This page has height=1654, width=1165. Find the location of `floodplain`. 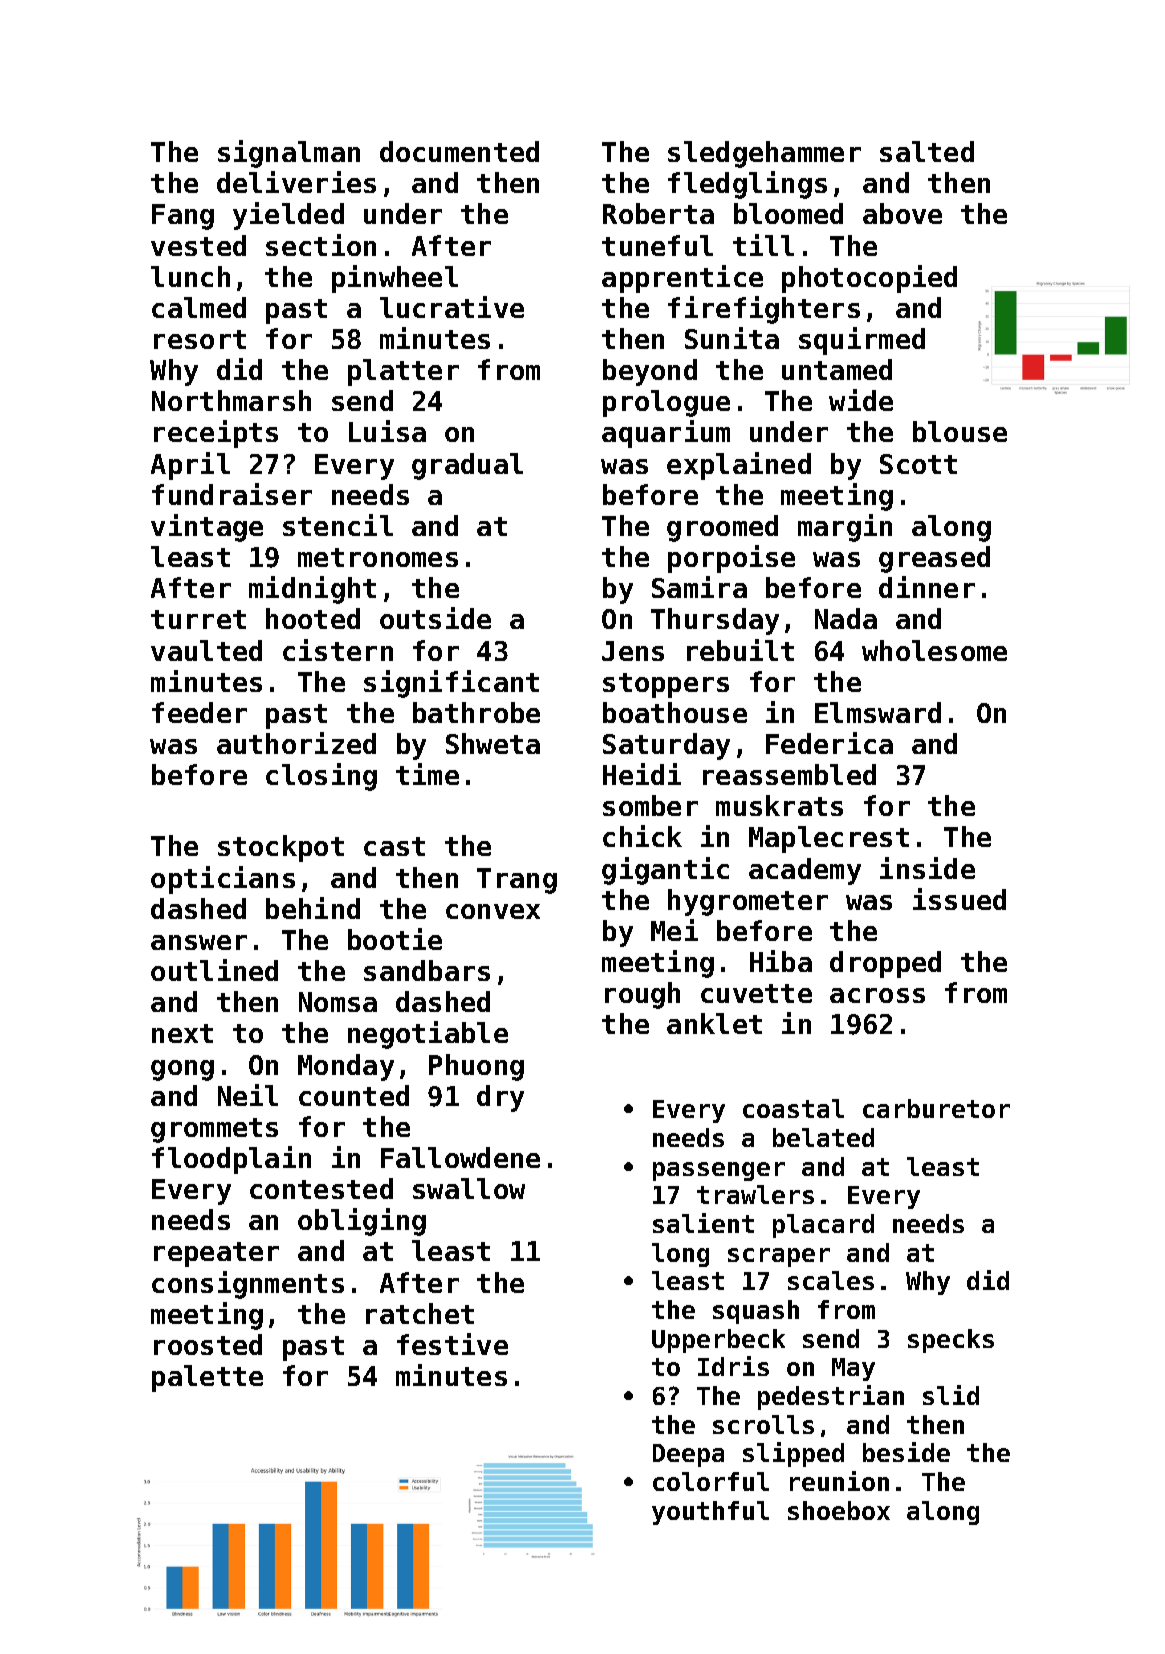

floodplain is located at coordinates (231, 1160).
